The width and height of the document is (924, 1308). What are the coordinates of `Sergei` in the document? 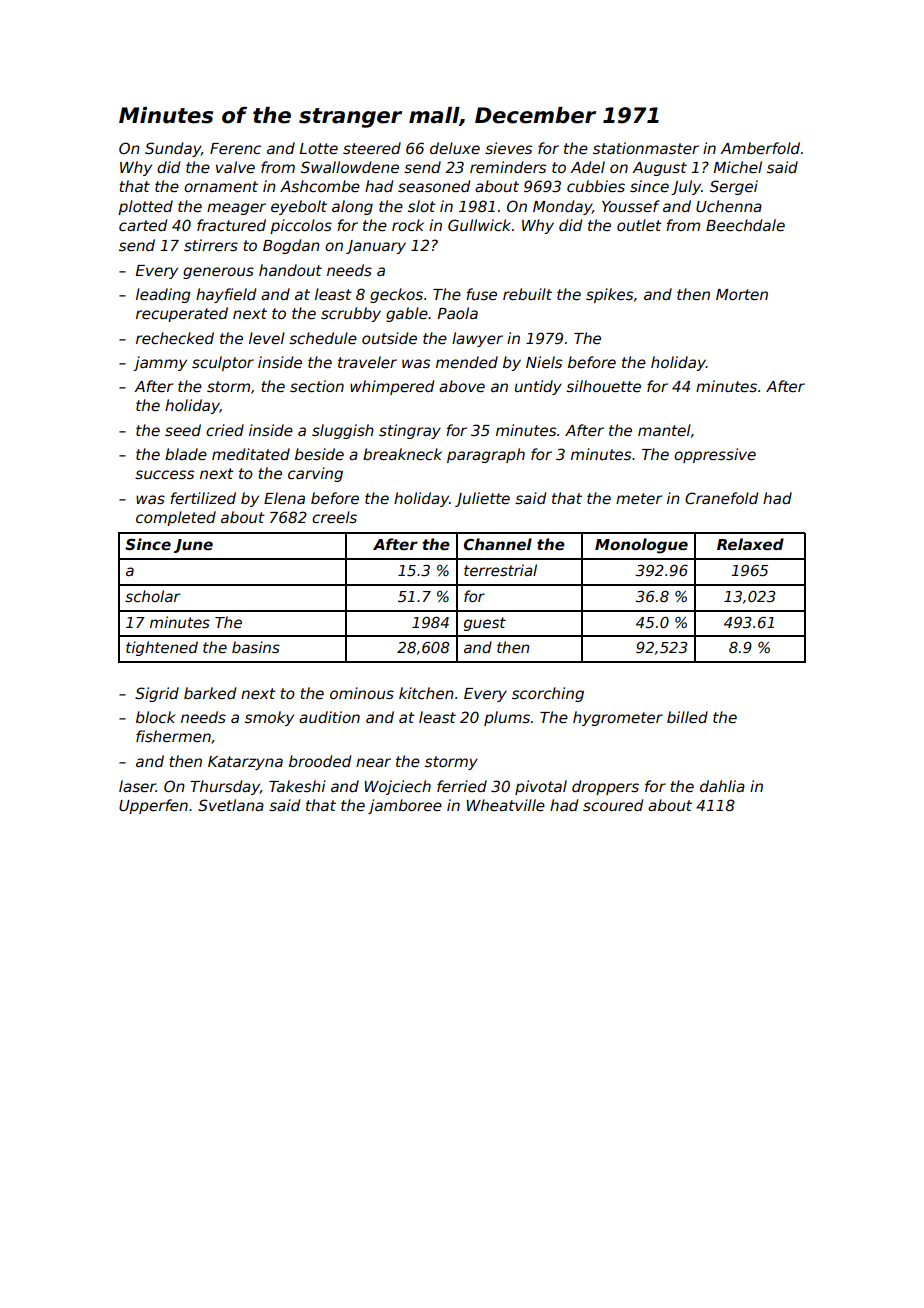 It's located at (734, 187).
